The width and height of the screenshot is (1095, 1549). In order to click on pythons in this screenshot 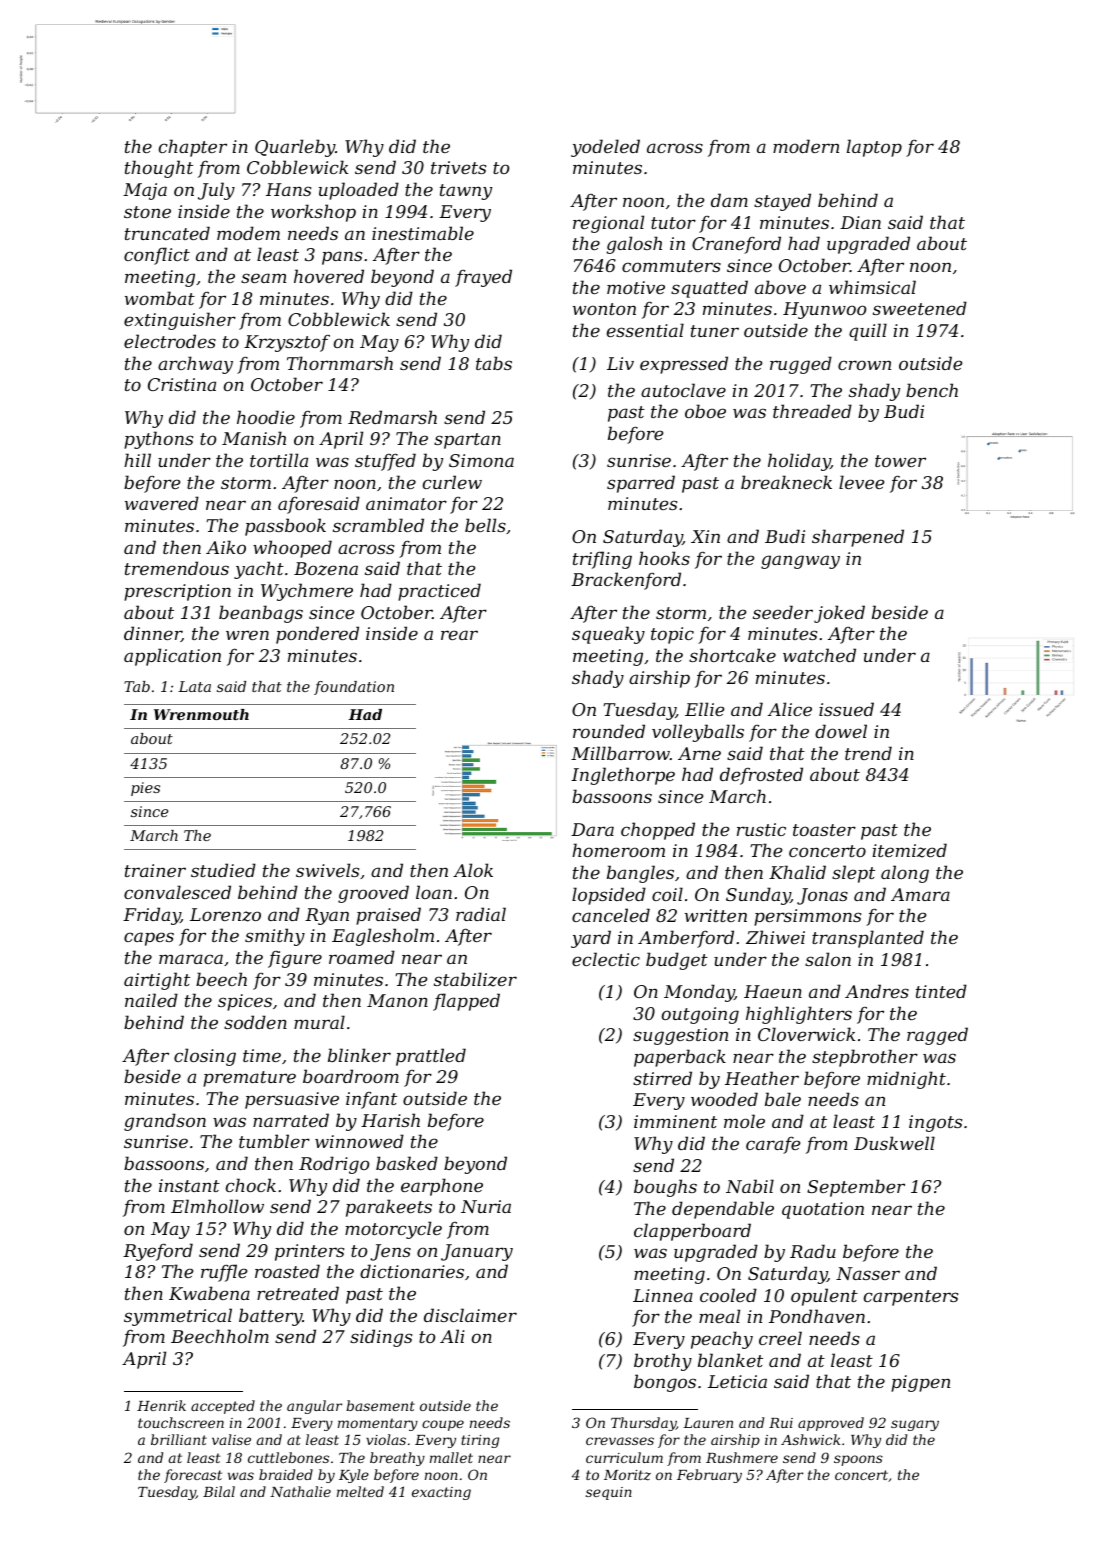, I will do `click(158, 440)`.
